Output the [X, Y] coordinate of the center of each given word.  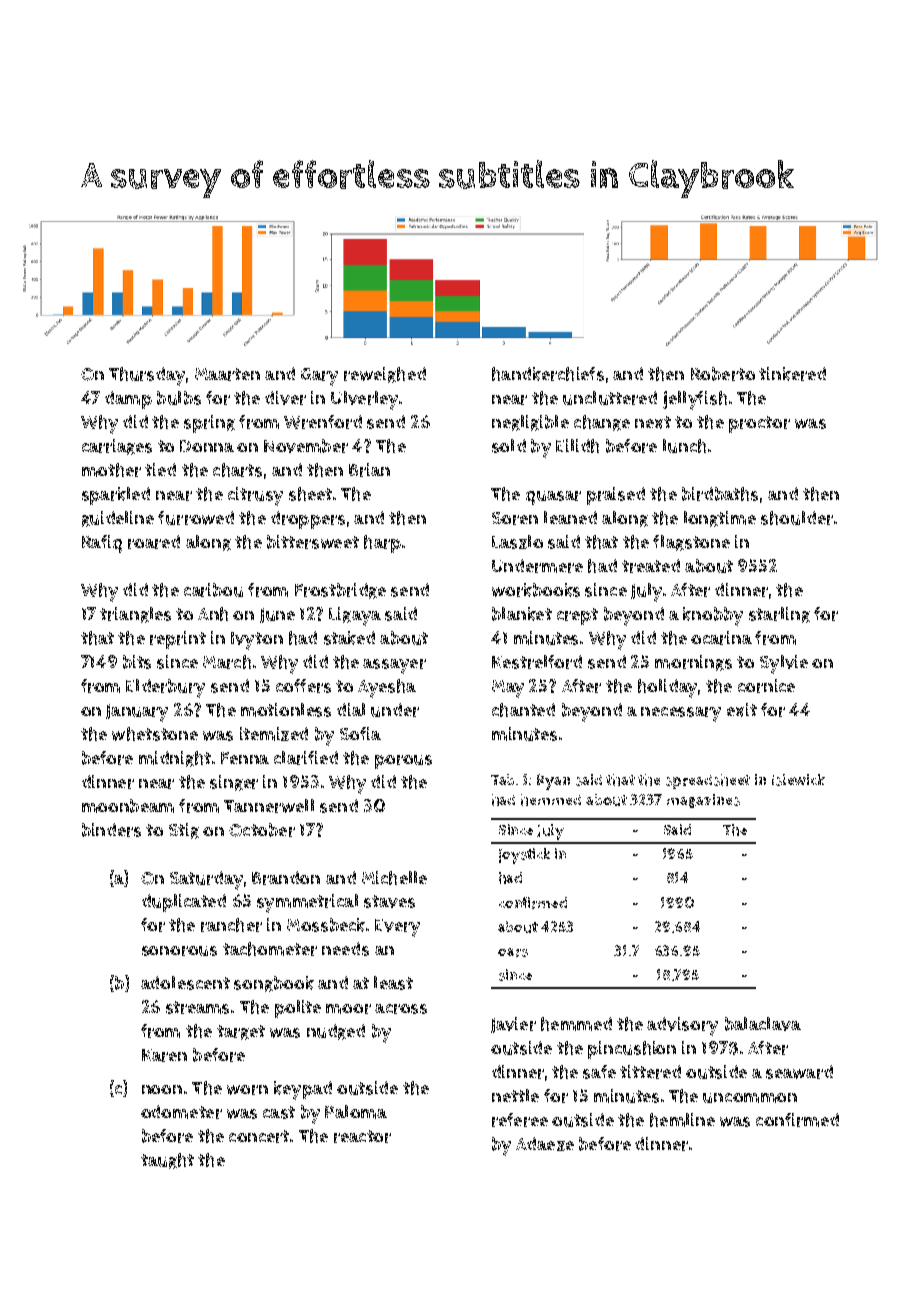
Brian [369, 470]
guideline [118, 519]
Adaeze [545, 1144]
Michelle [394, 878]
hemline [682, 1120]
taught [167, 1161]
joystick [524, 856]
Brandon [286, 878]
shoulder [797, 518]
